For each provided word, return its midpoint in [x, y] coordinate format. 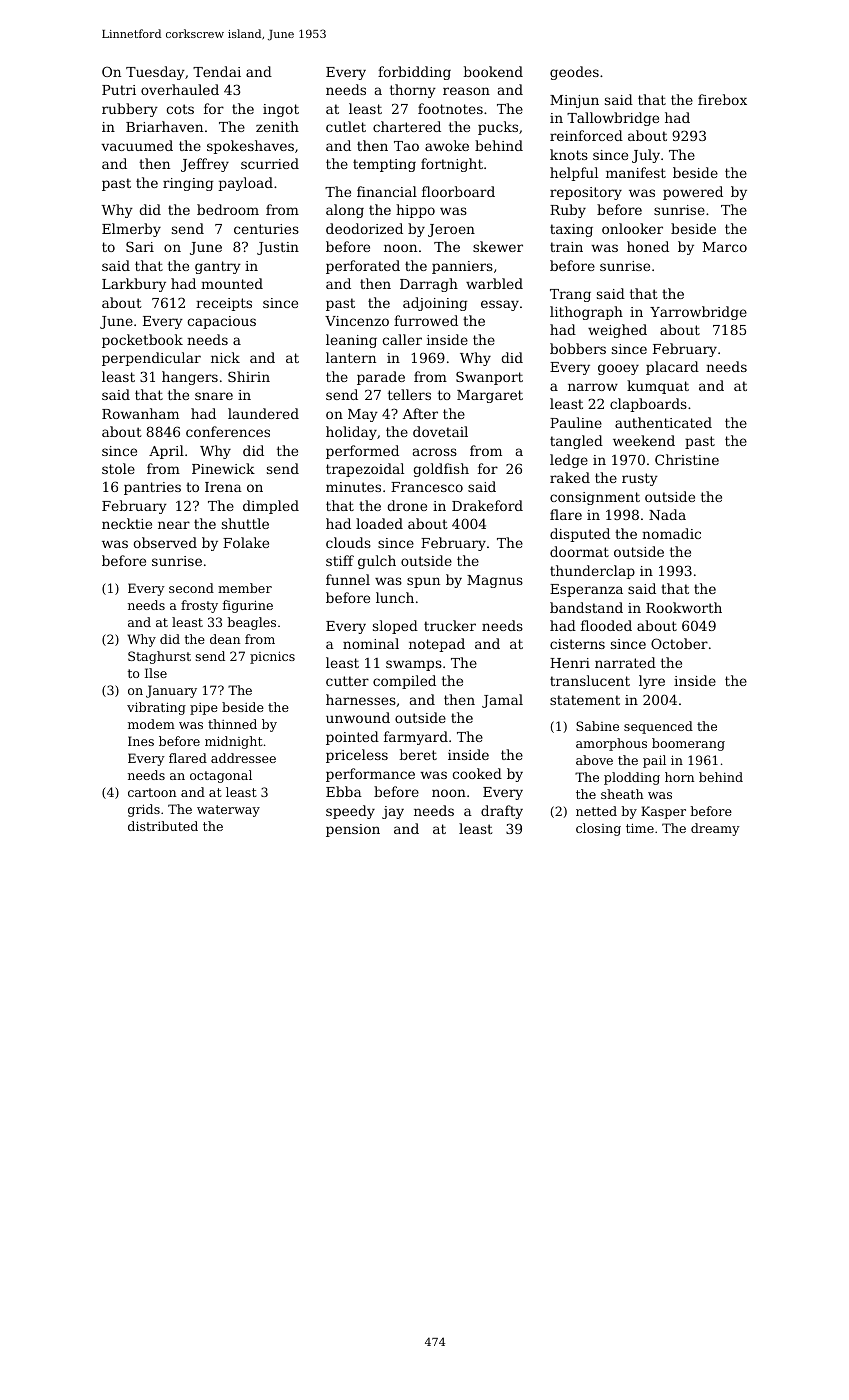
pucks [498, 128]
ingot [281, 110]
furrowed [426, 320]
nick [225, 357]
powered [693, 193]
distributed [163, 826]
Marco [725, 247]
